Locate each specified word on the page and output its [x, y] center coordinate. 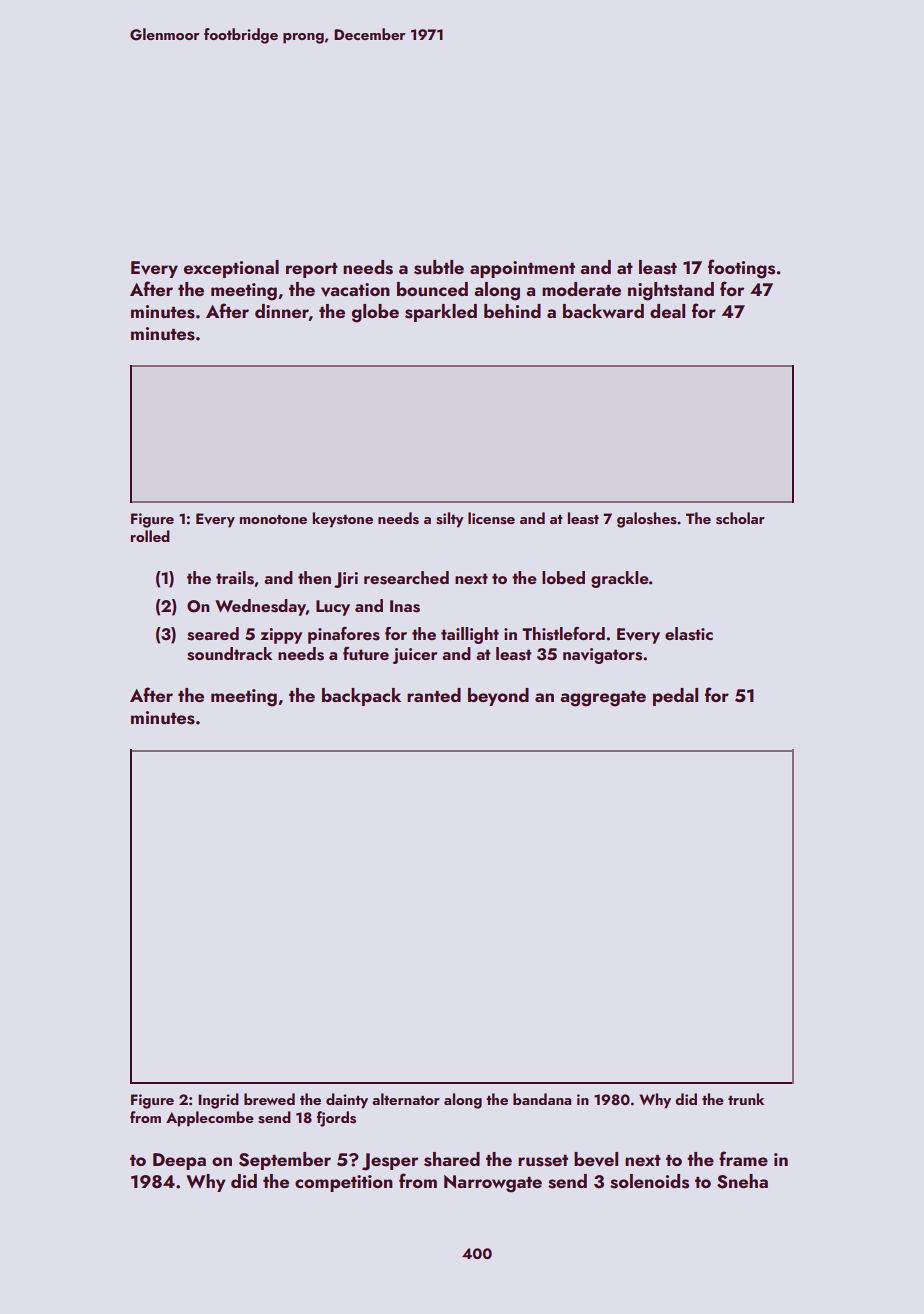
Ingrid [218, 1101]
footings [741, 269]
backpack [361, 697]
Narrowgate [493, 1184]
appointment [522, 269]
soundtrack [229, 654]
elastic [689, 634]
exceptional [231, 269]
